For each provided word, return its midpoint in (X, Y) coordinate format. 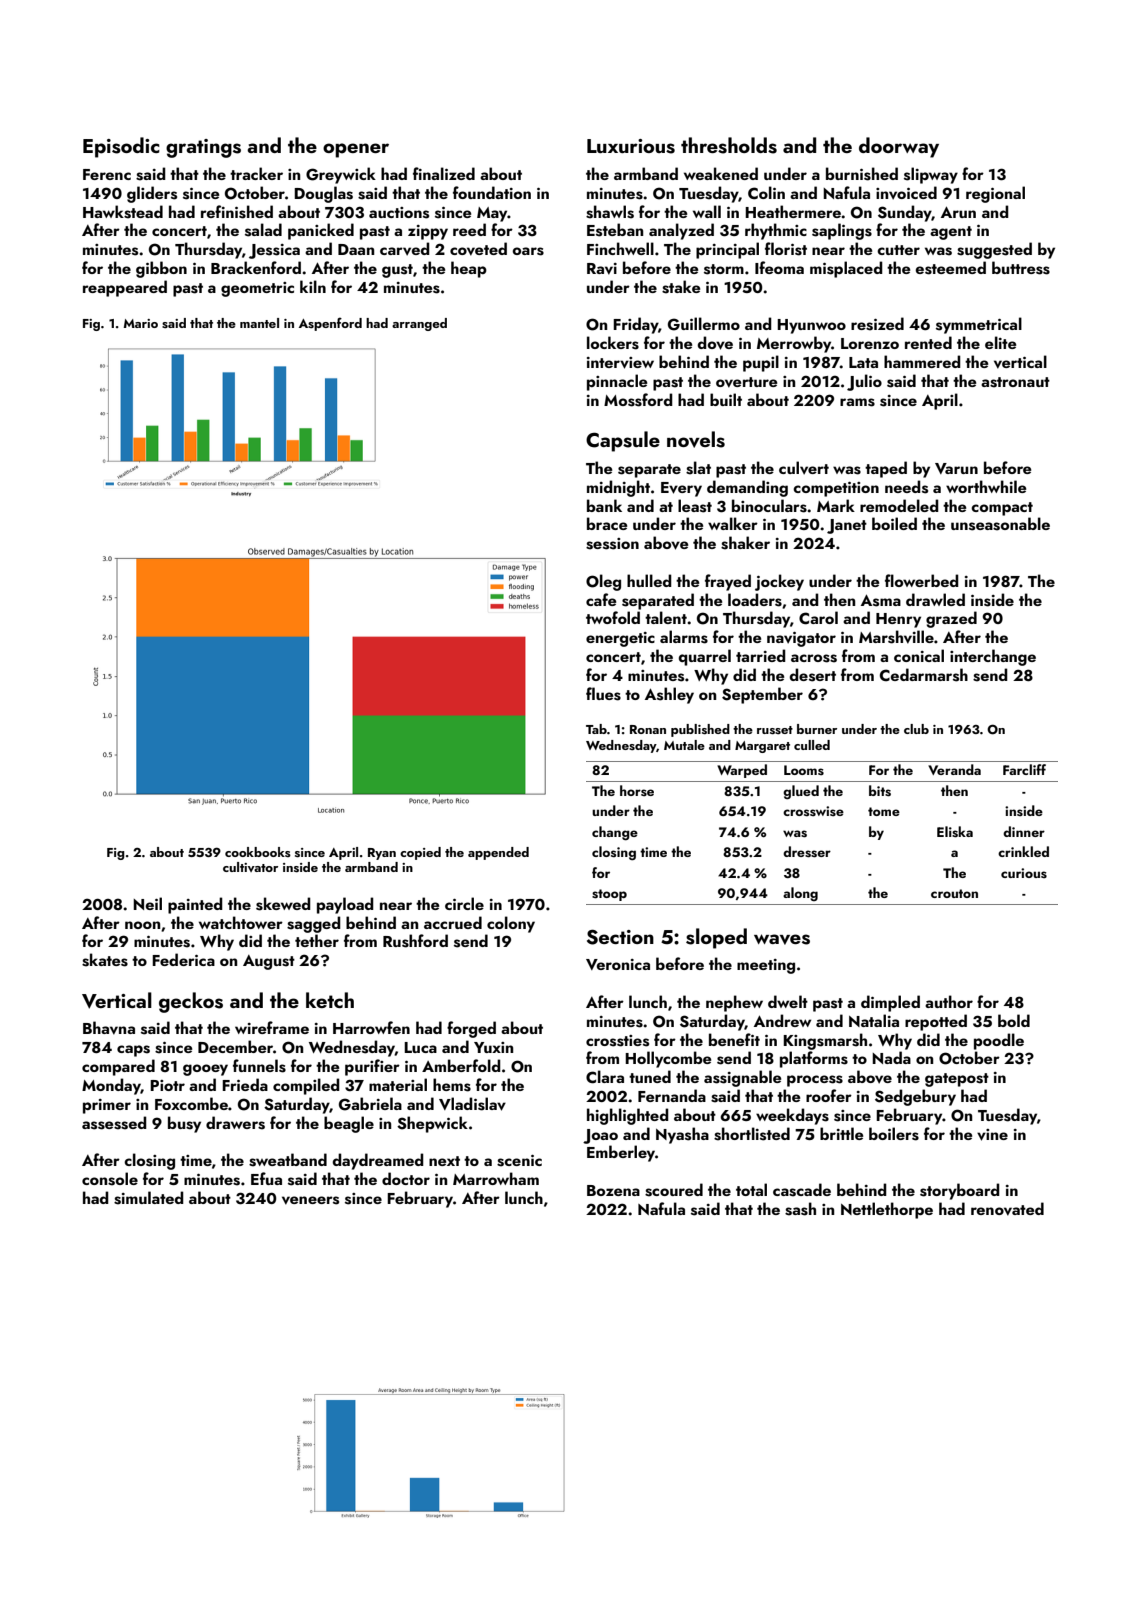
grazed (951, 619)
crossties (617, 1041)
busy (184, 1124)
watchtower (241, 922)
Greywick (341, 175)
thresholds (729, 145)
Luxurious (631, 146)
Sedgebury (915, 1097)
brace (607, 523)
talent (666, 617)
